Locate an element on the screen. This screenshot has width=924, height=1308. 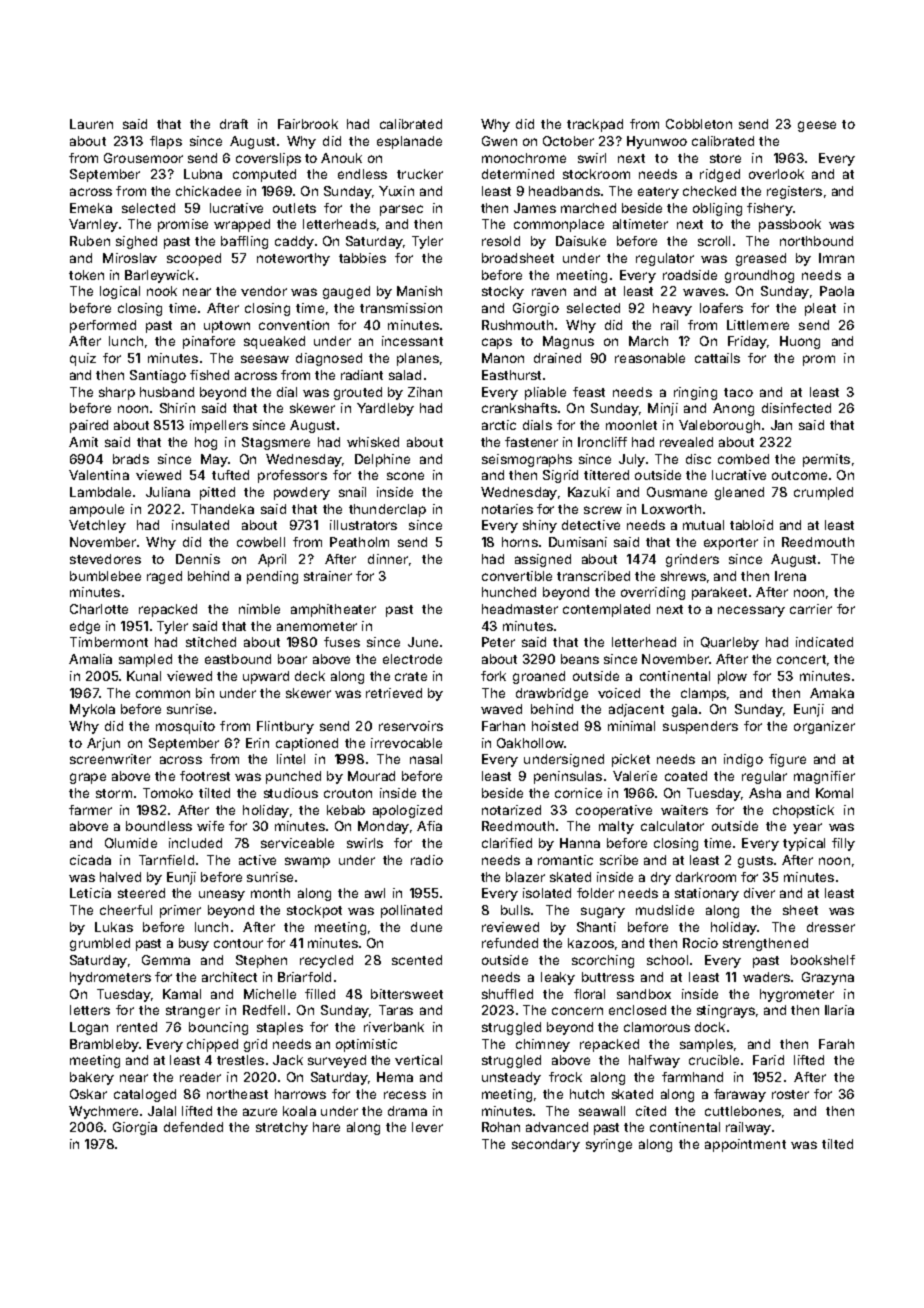
Fairbrook is located at coordinates (308, 124).
